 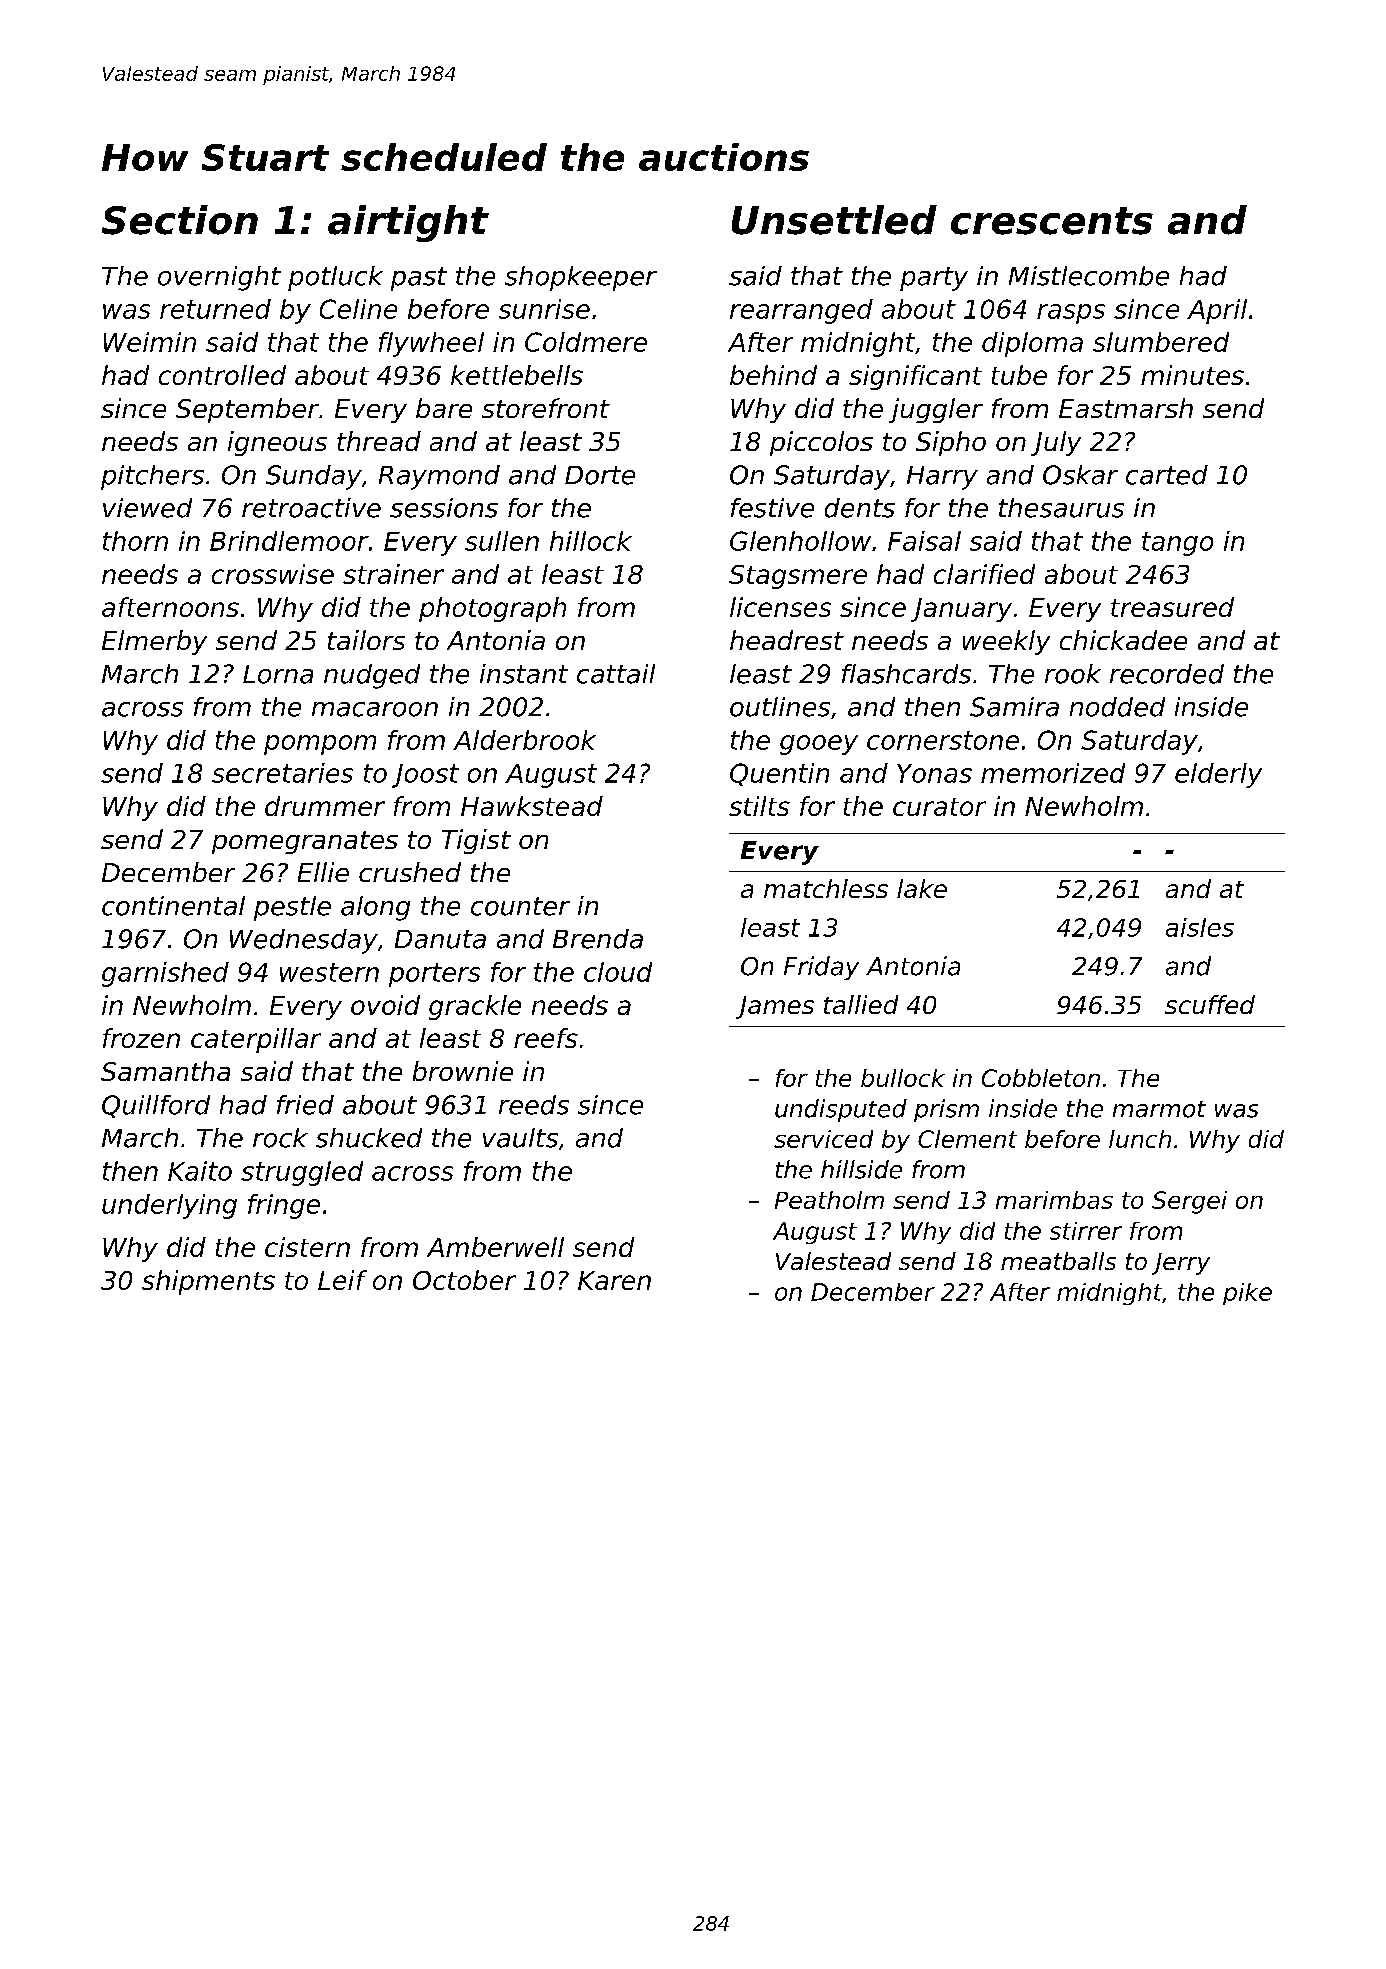 What do you see at coordinates (1123, 640) in the page?
I see `chickadee` at bounding box center [1123, 640].
